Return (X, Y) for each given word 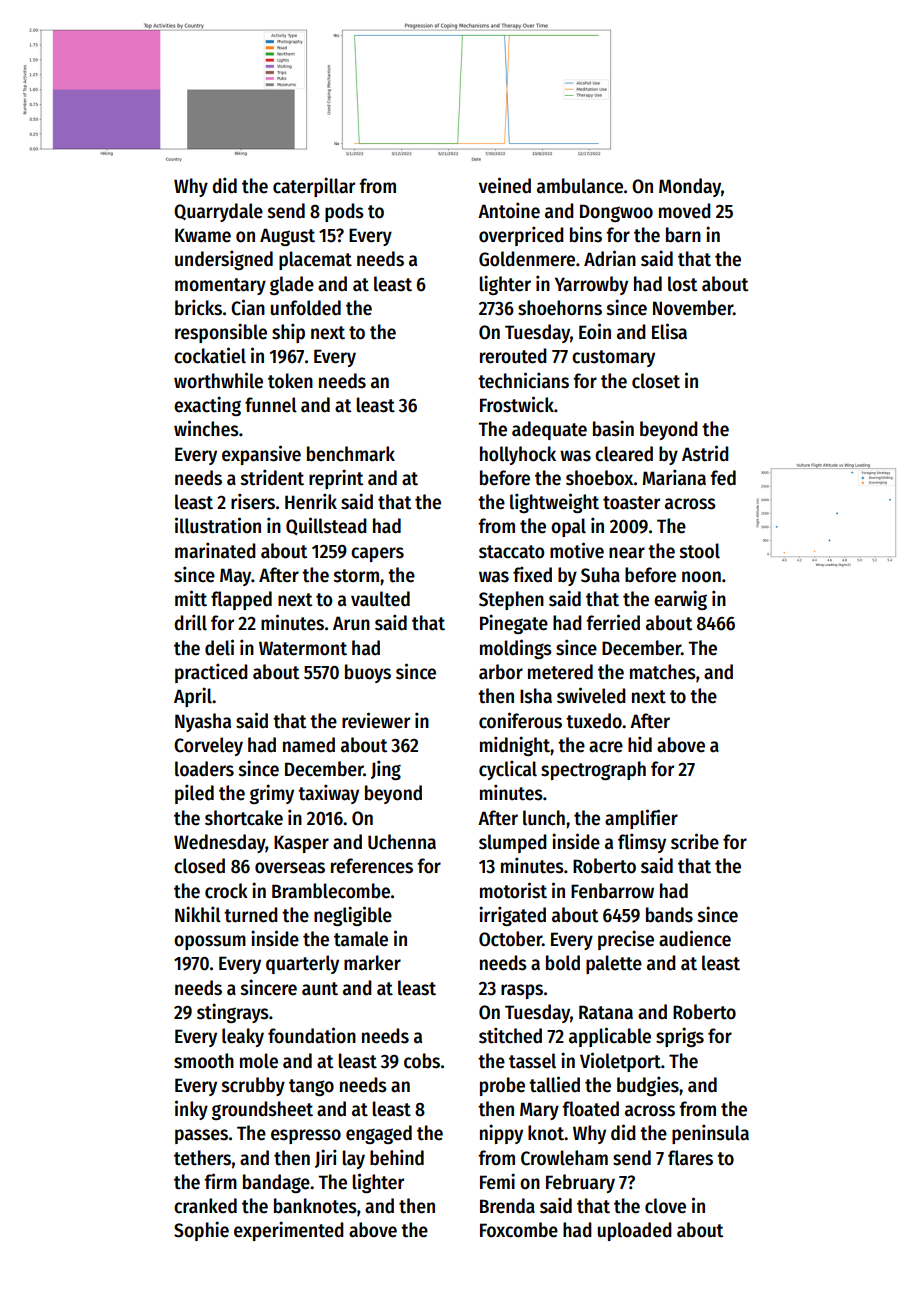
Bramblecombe (331, 891)
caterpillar (314, 187)
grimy (272, 794)
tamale (361, 939)
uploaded (635, 1231)
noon (701, 577)
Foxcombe (519, 1230)
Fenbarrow (612, 891)
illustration (218, 525)
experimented (289, 1231)
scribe (695, 841)
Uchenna (402, 842)
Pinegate (514, 624)
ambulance (580, 186)
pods (344, 212)
